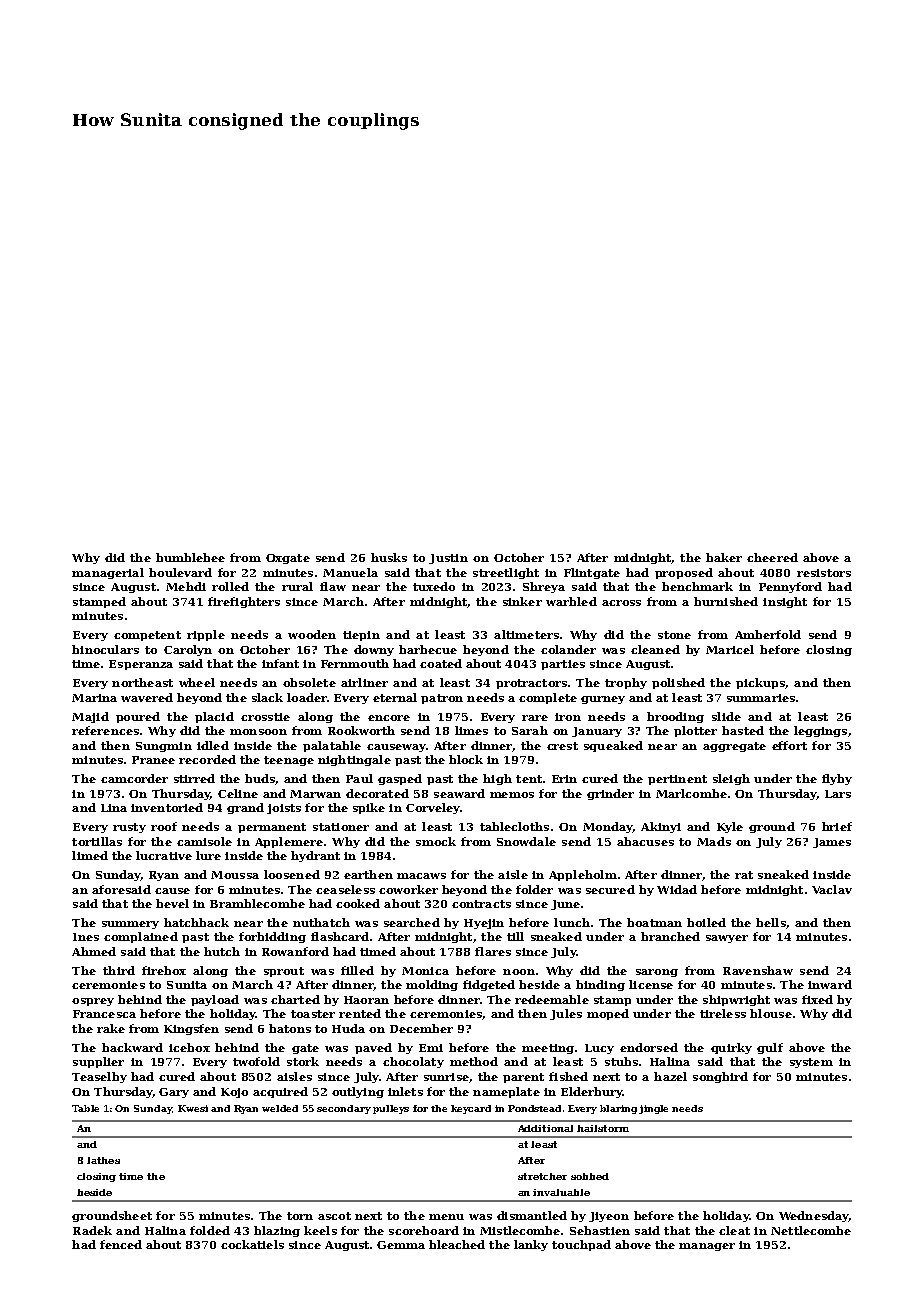 The height and width of the document is (1308, 924). Describe the element at coordinates (832, 889) in the document. I see `Vaclav` at that location.
